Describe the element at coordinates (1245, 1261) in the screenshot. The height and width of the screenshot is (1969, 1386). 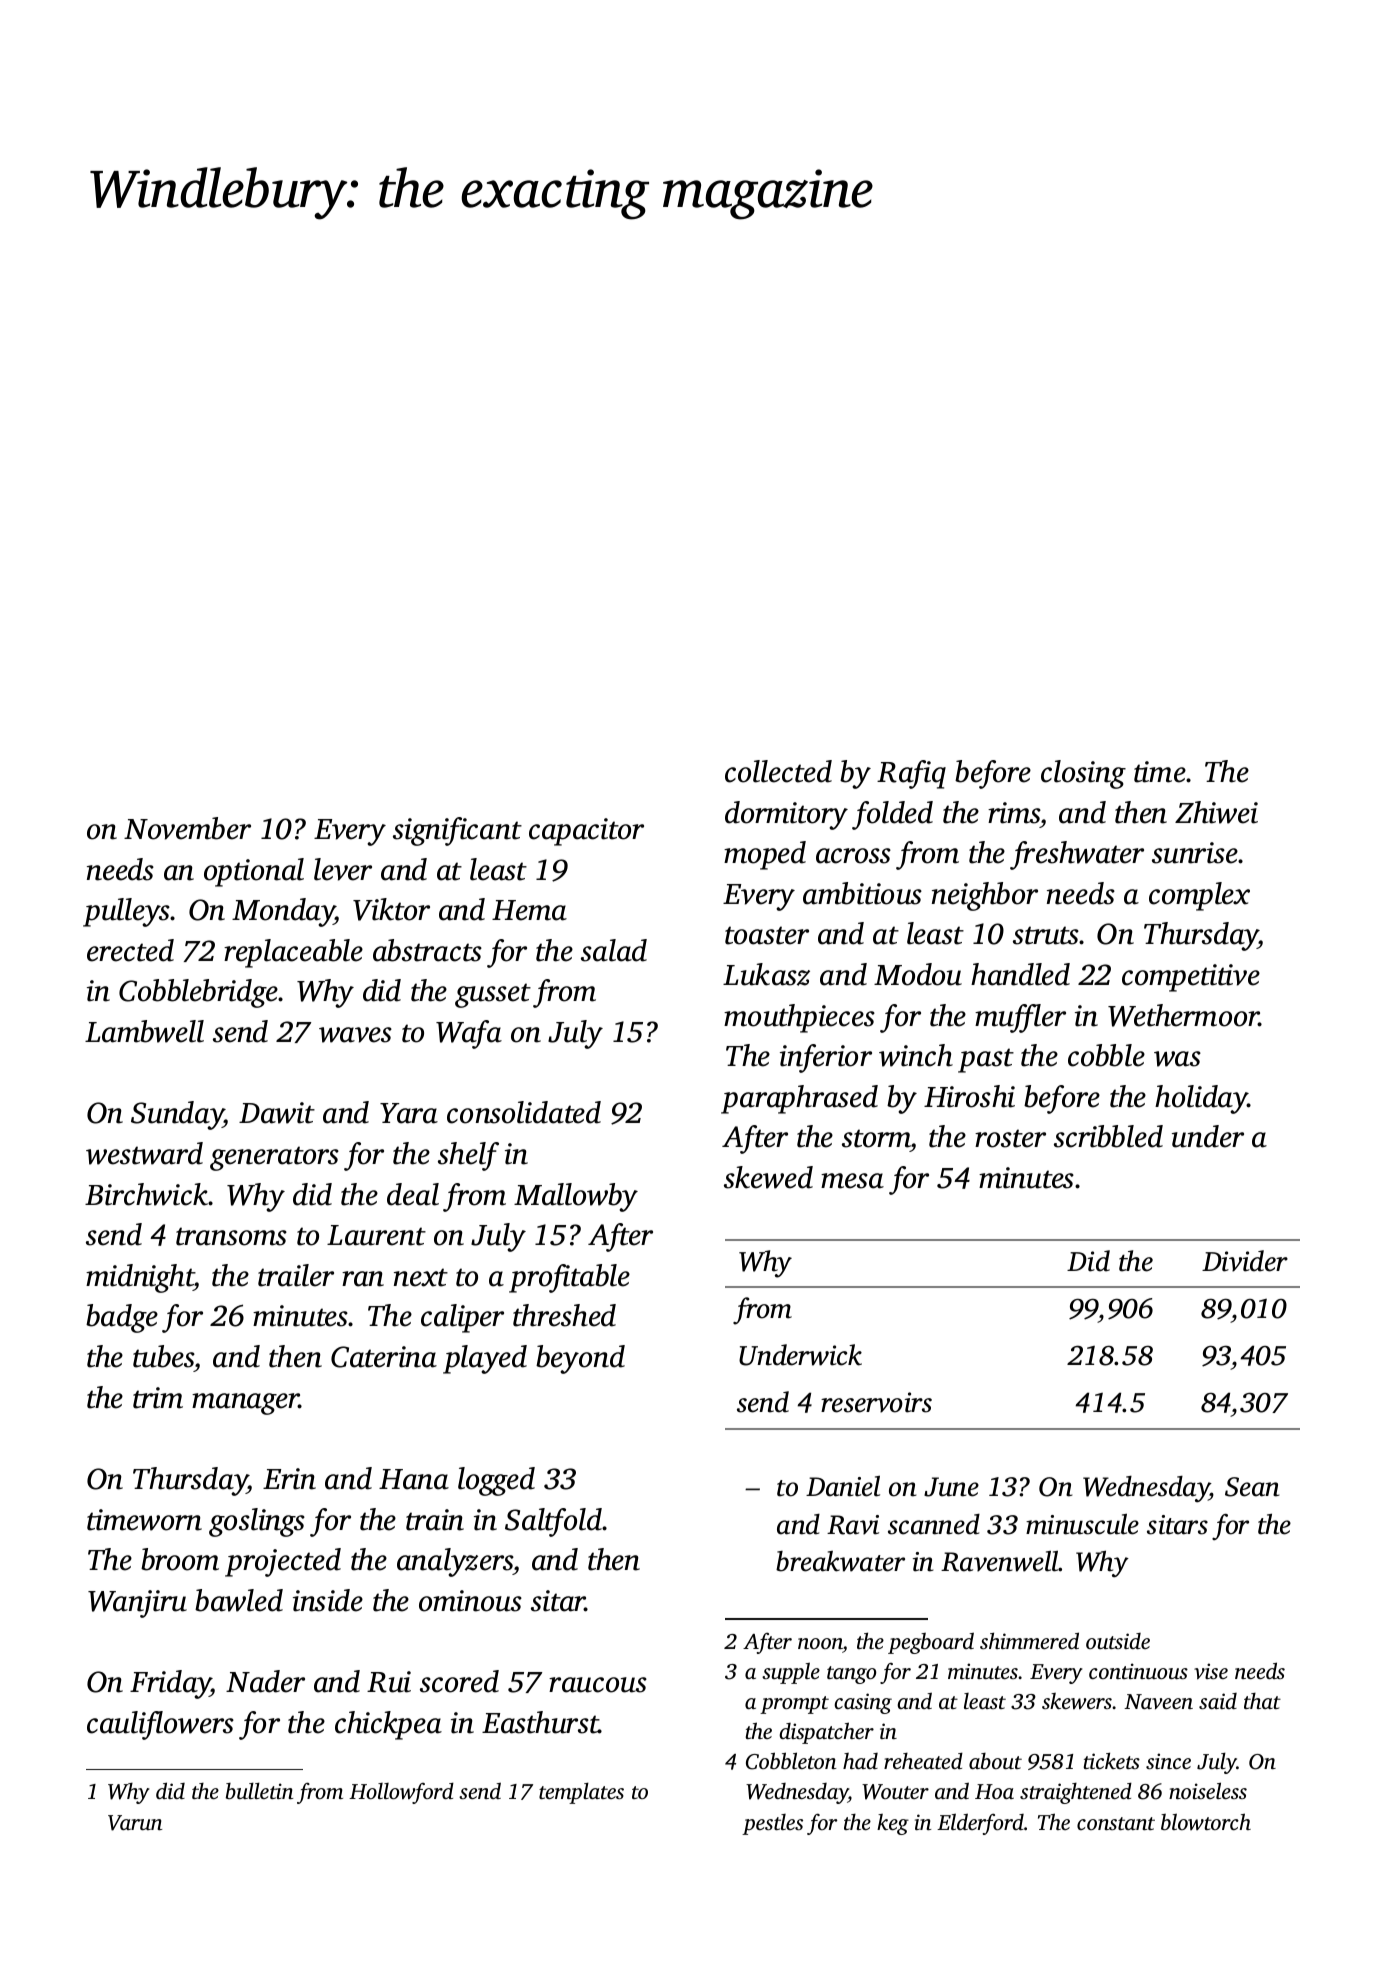
I see `Divider` at that location.
